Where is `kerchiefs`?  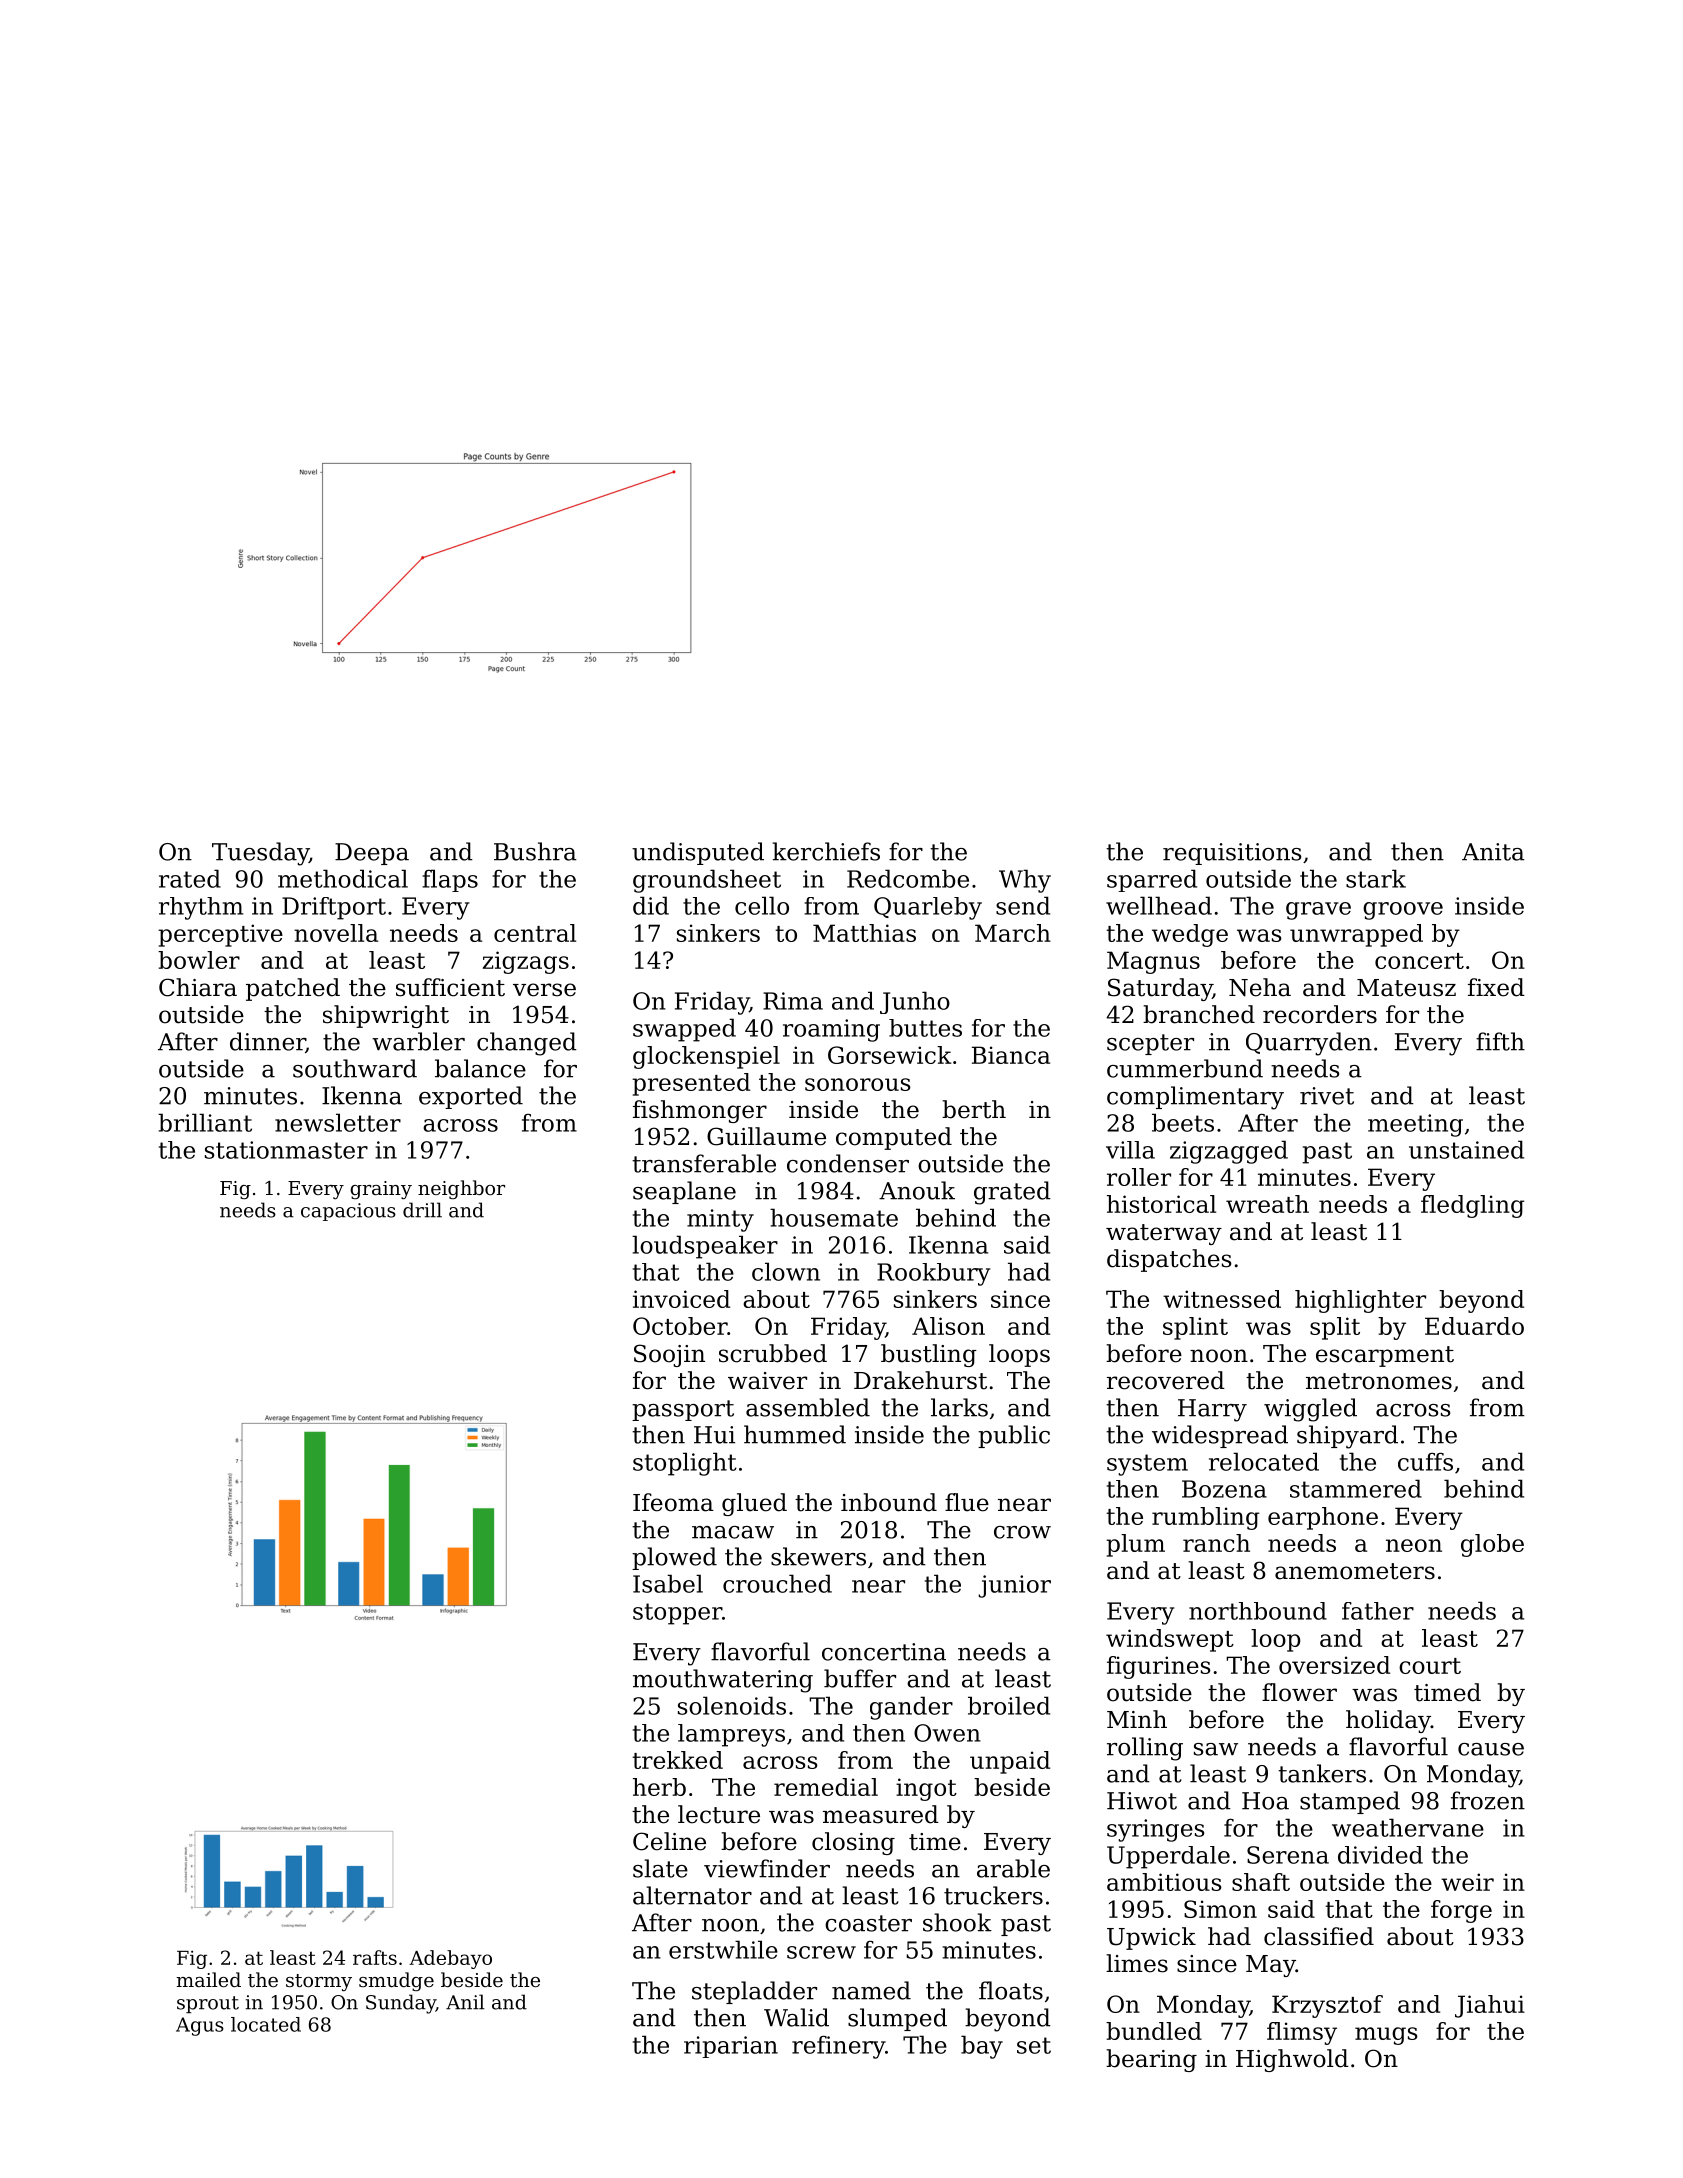 kerchiefs is located at coordinates (826, 851).
